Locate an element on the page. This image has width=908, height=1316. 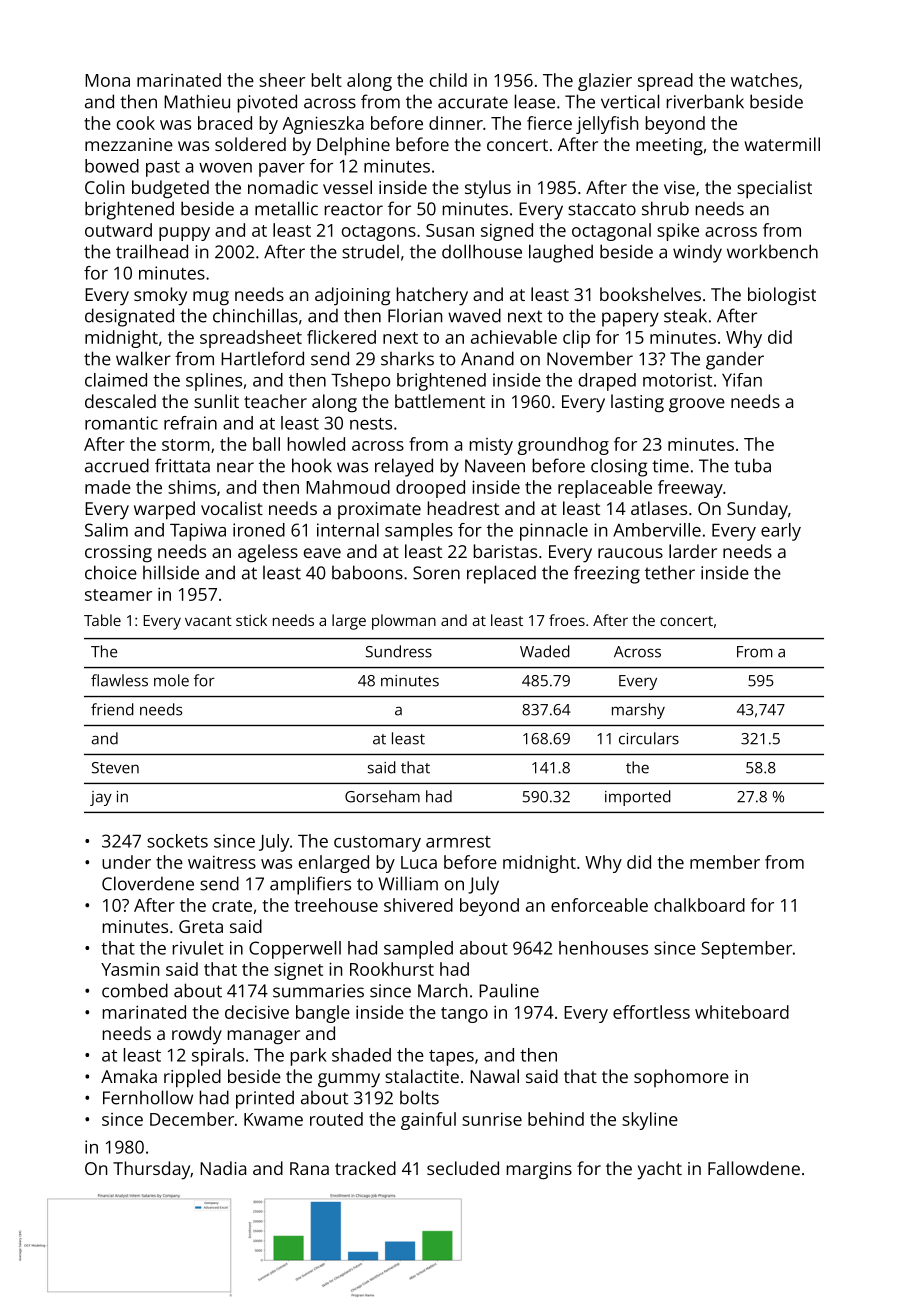
romantic is located at coordinates (121, 423).
